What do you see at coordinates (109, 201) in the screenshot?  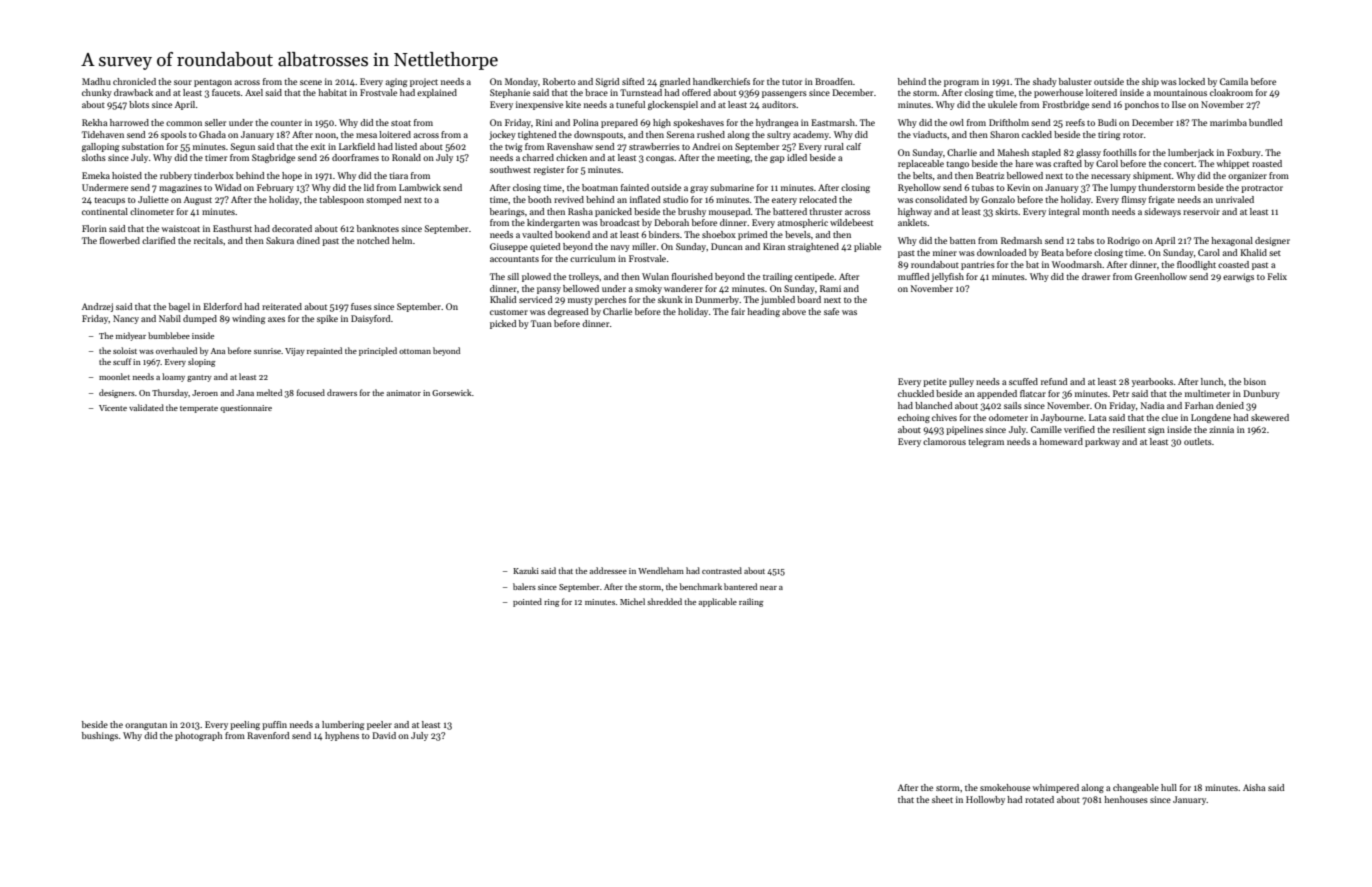 I see `teacups` at bounding box center [109, 201].
